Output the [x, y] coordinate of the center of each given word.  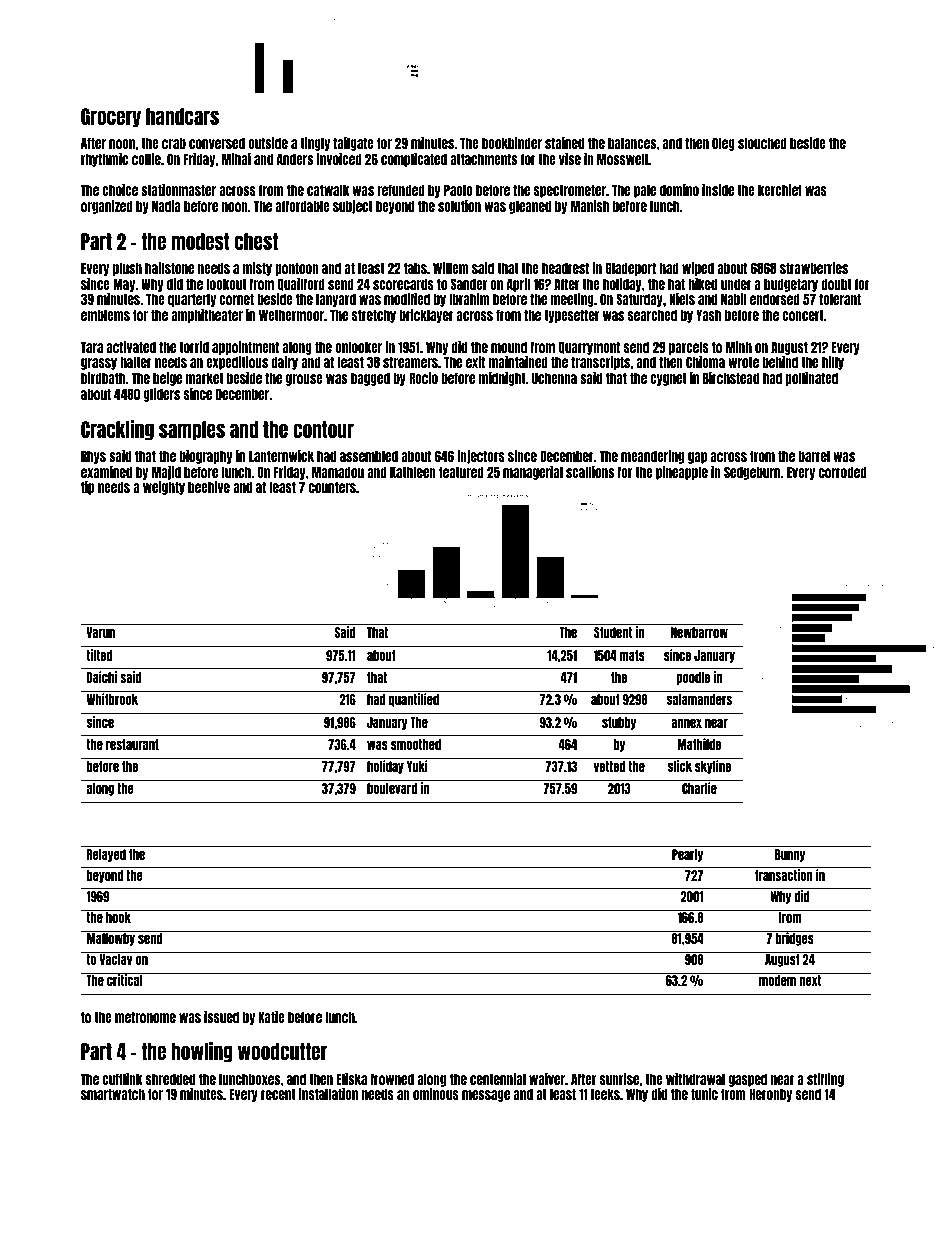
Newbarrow [699, 632]
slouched [762, 143]
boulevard [392, 788]
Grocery [111, 118]
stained [564, 143]
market [205, 378]
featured [461, 472]
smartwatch [113, 1094]
